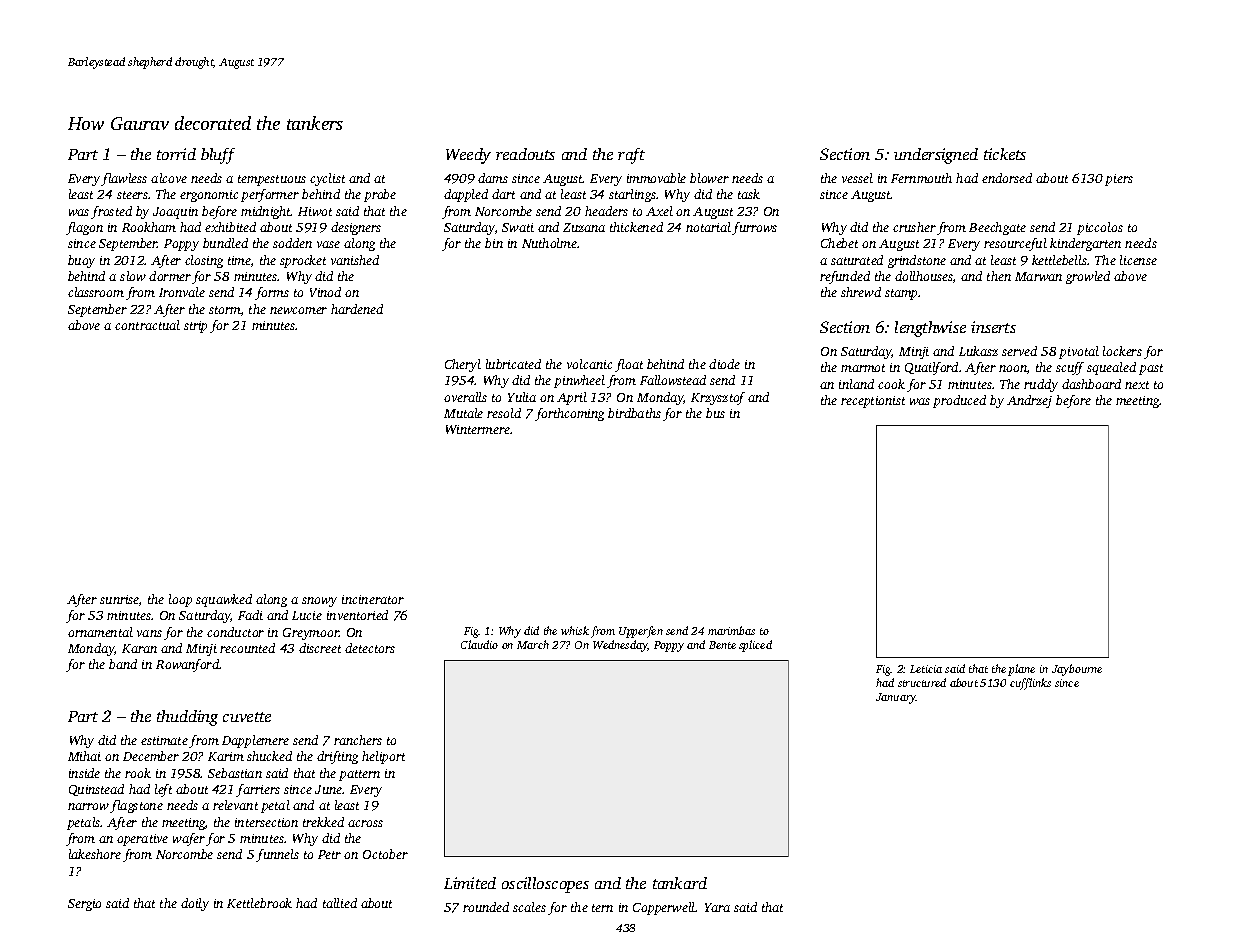 This image has width=1233, height=952. Describe the element at coordinates (709, 178) in the image. I see `blower` at that location.
